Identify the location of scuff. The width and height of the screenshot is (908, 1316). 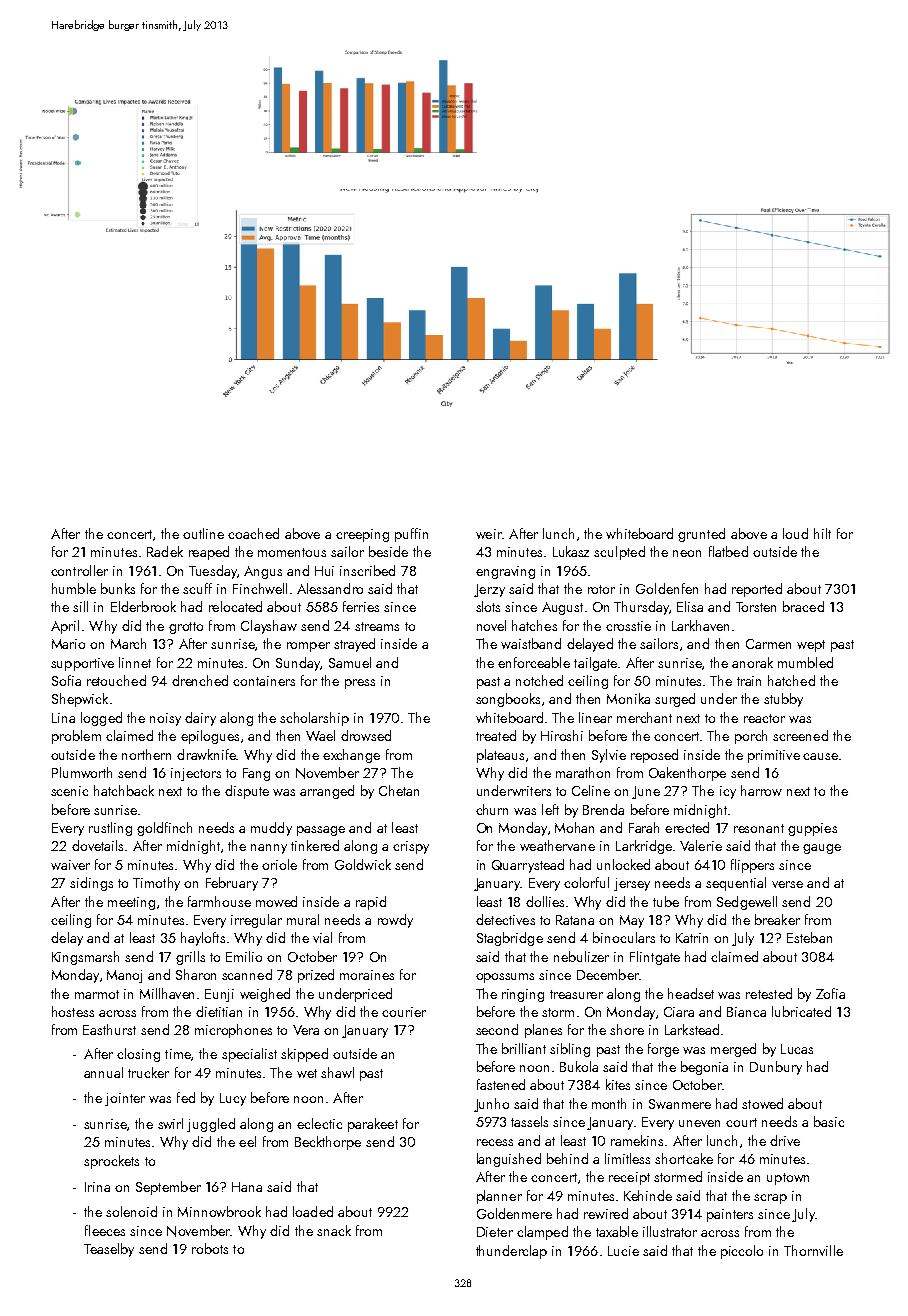
(197, 588).
